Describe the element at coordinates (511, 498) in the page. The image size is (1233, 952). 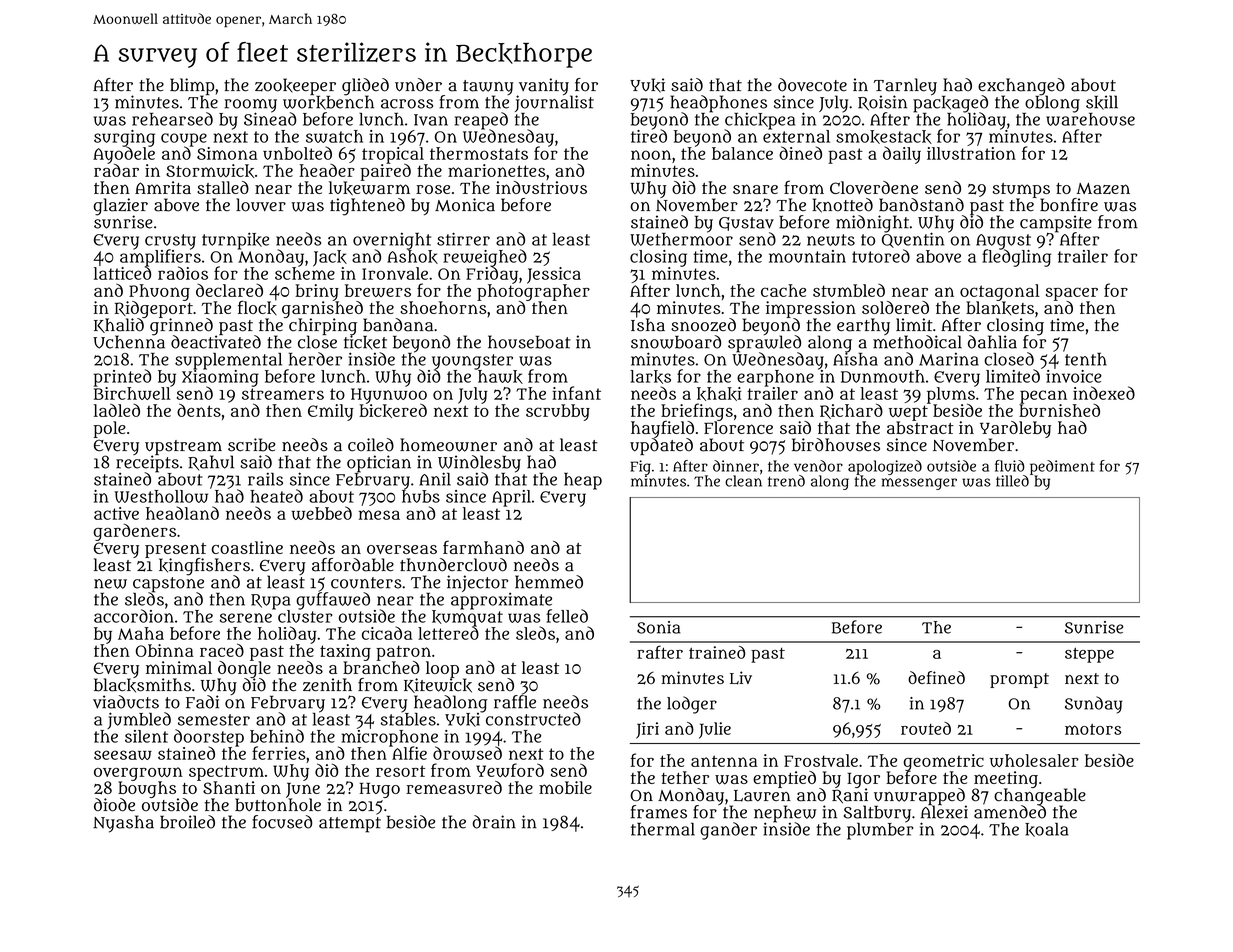
I see `April` at that location.
